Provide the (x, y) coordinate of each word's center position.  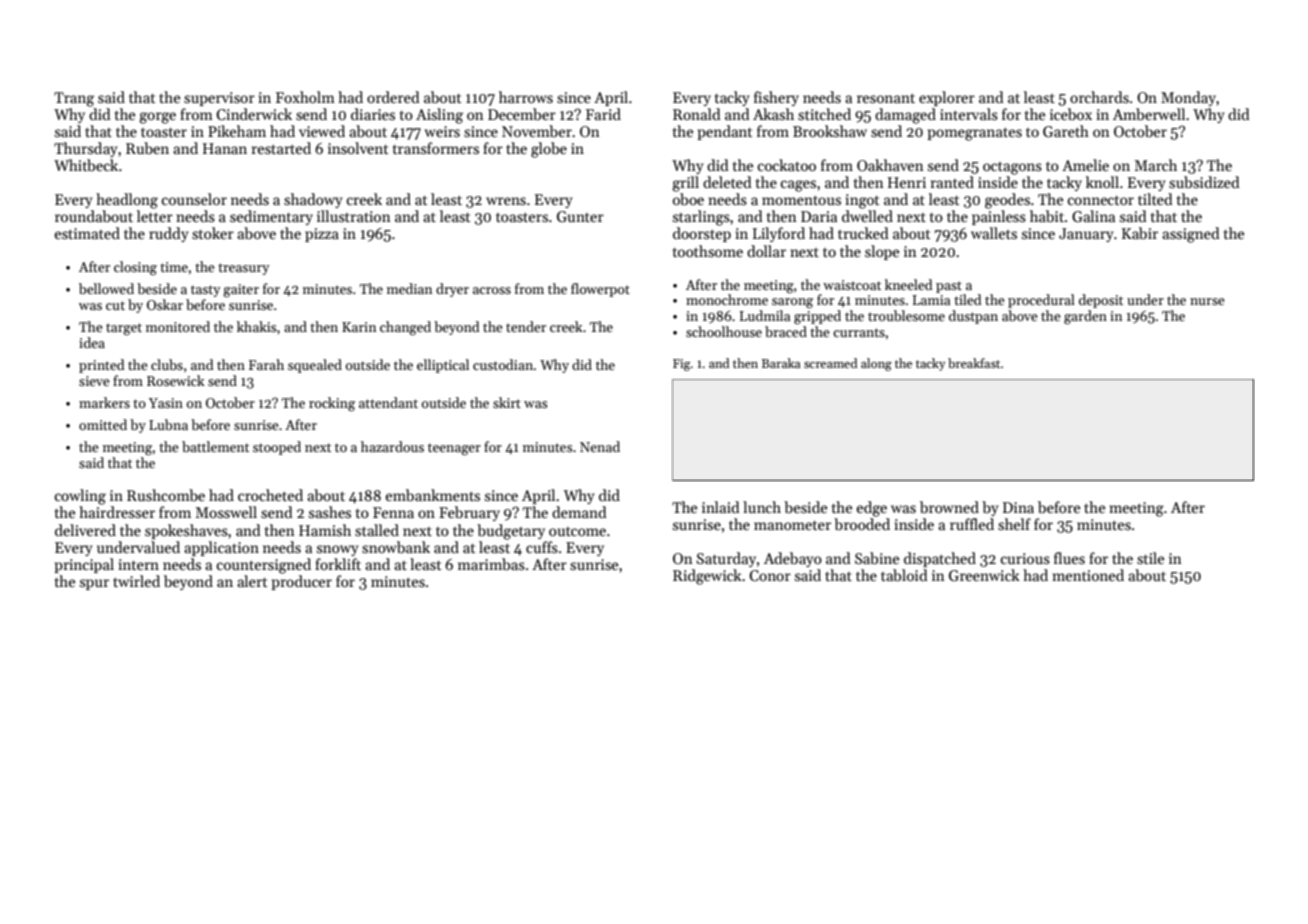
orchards (1099, 97)
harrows (526, 97)
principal (84, 565)
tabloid (904, 575)
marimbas (491, 564)
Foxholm (305, 97)
